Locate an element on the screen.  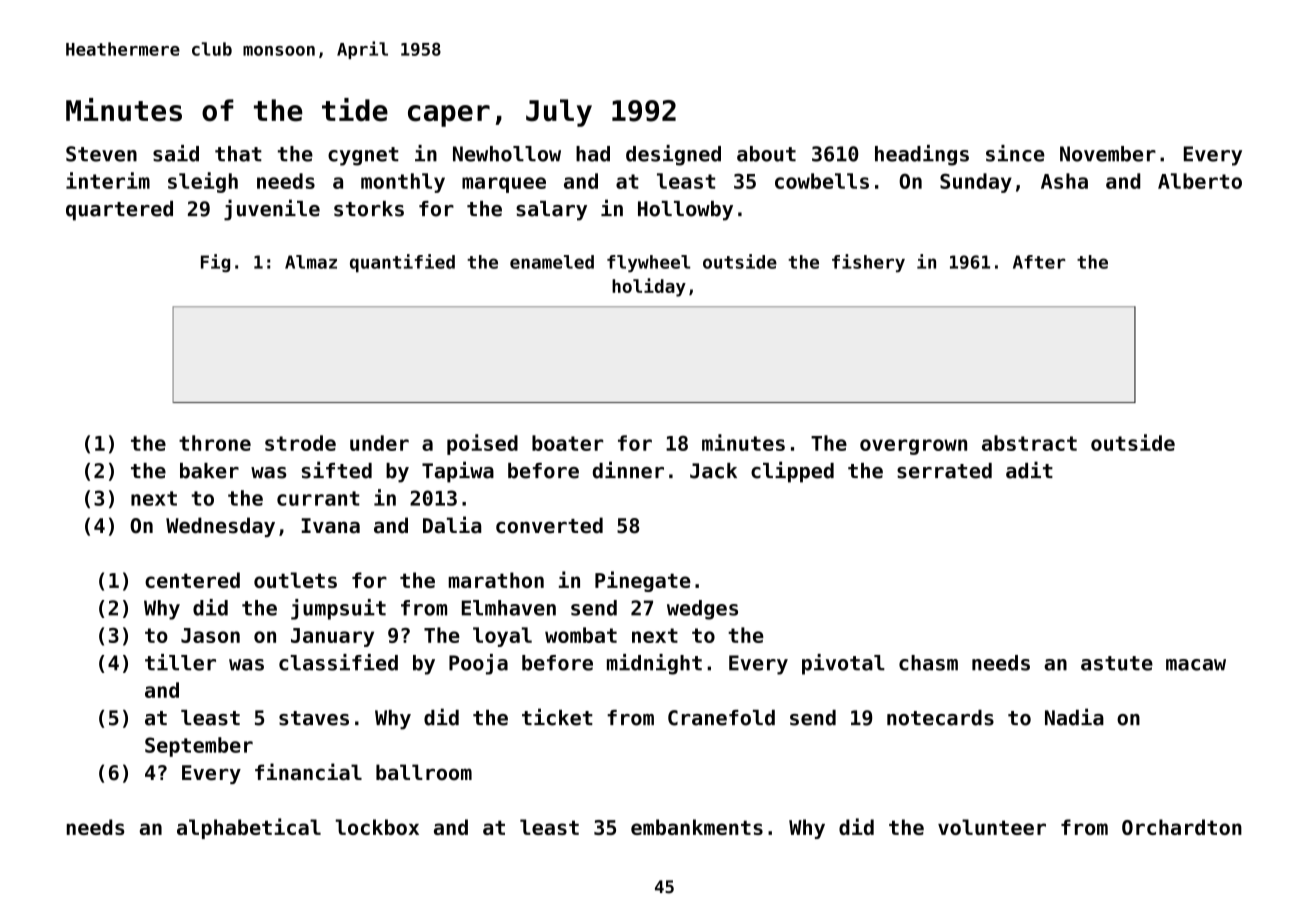
serrated is located at coordinates (944, 471).
